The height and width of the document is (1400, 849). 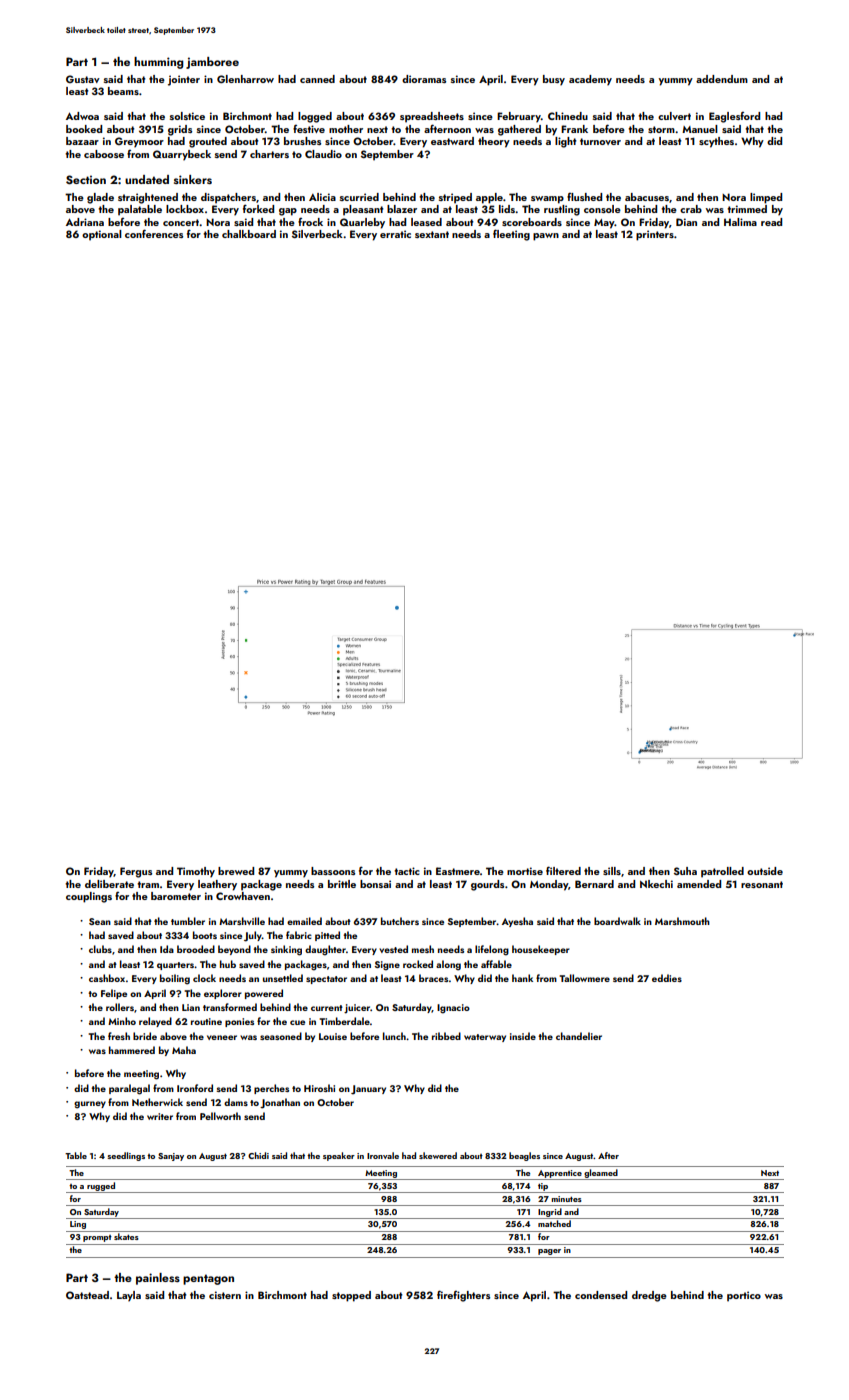 I want to click on trimmed, so click(x=747, y=209).
